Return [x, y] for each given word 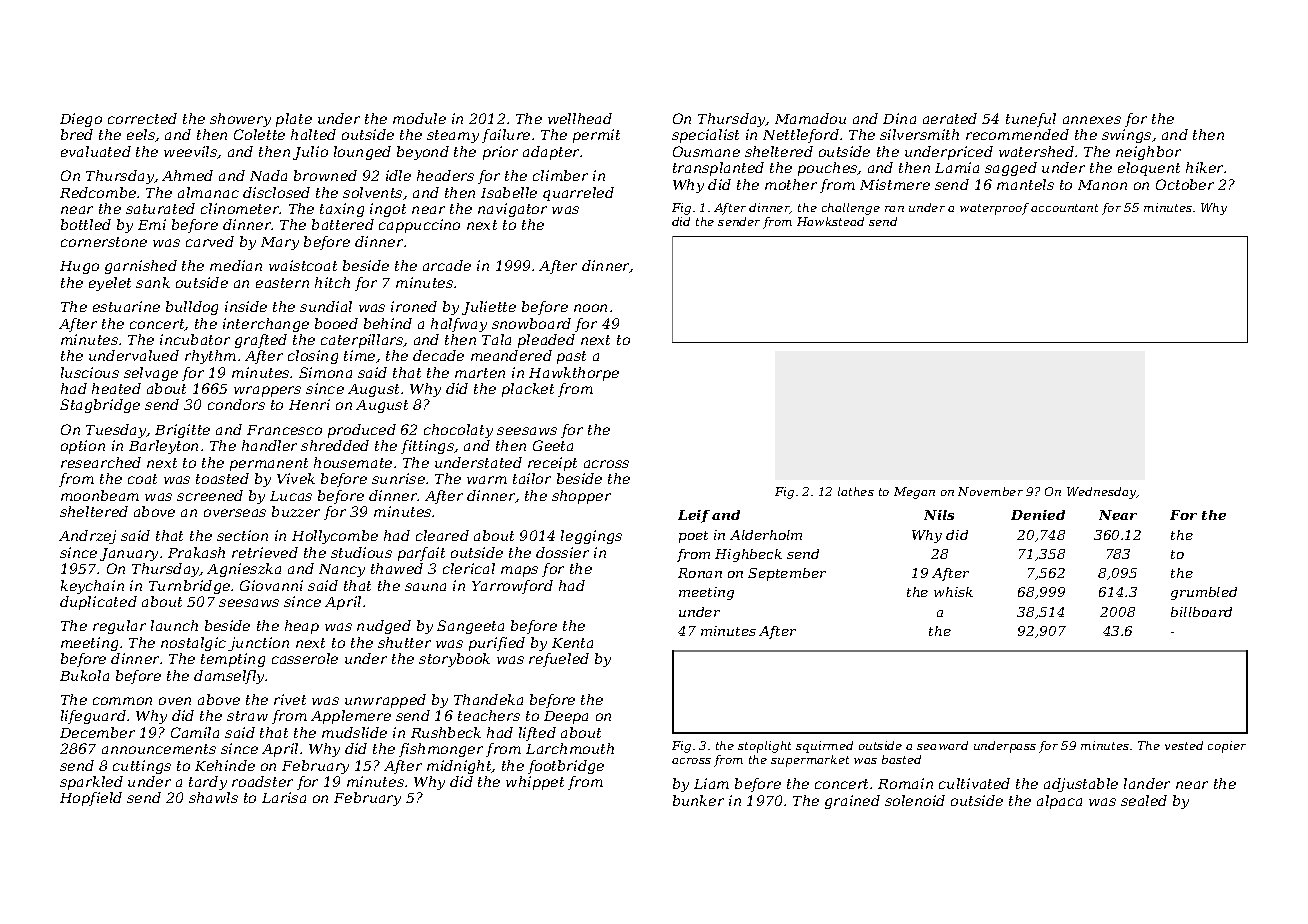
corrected [142, 118]
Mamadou [810, 118]
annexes [1092, 120]
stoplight [764, 747]
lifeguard [93, 717]
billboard [1201, 612]
